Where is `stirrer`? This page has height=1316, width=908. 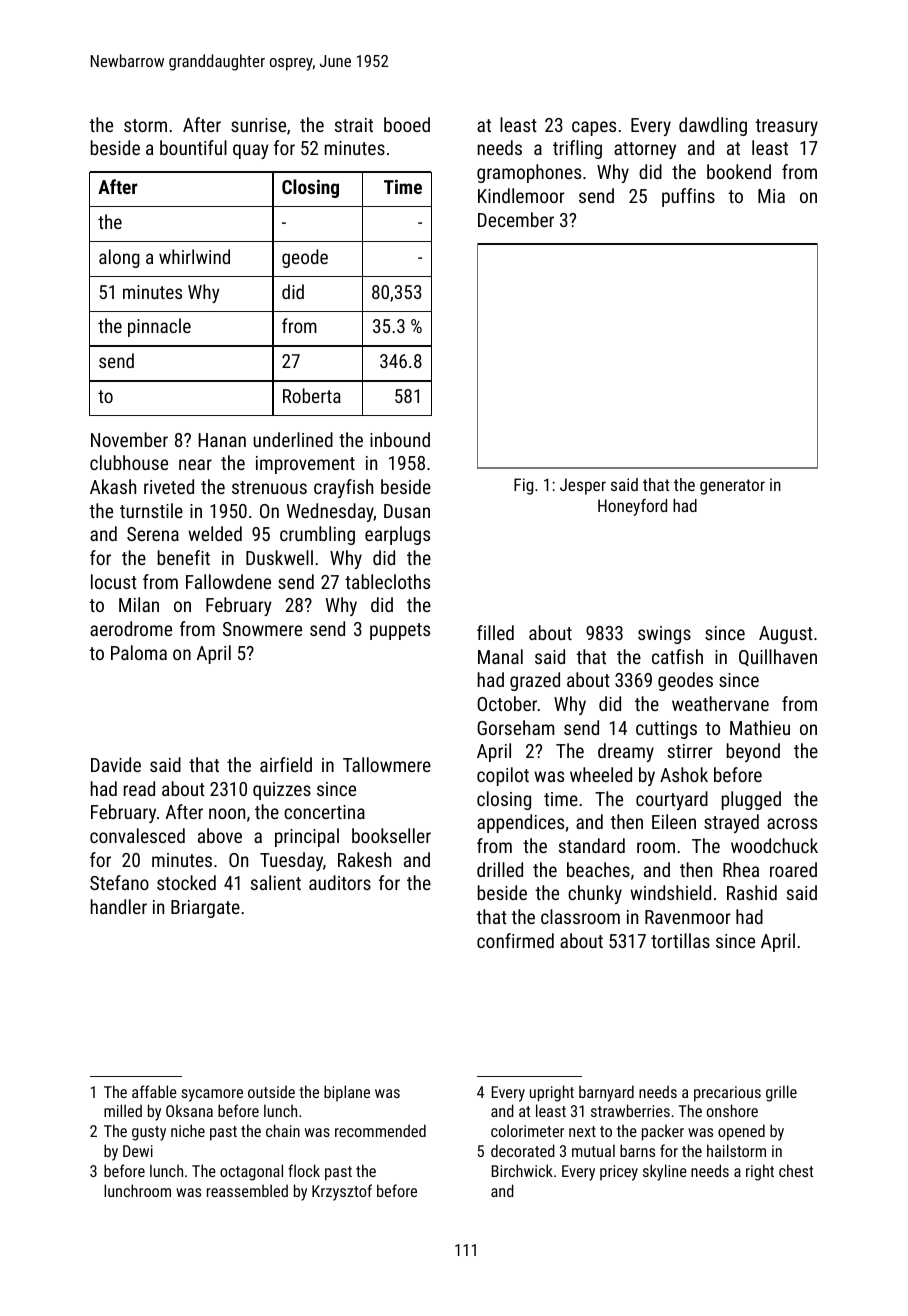
stirrer is located at coordinates (690, 751).
